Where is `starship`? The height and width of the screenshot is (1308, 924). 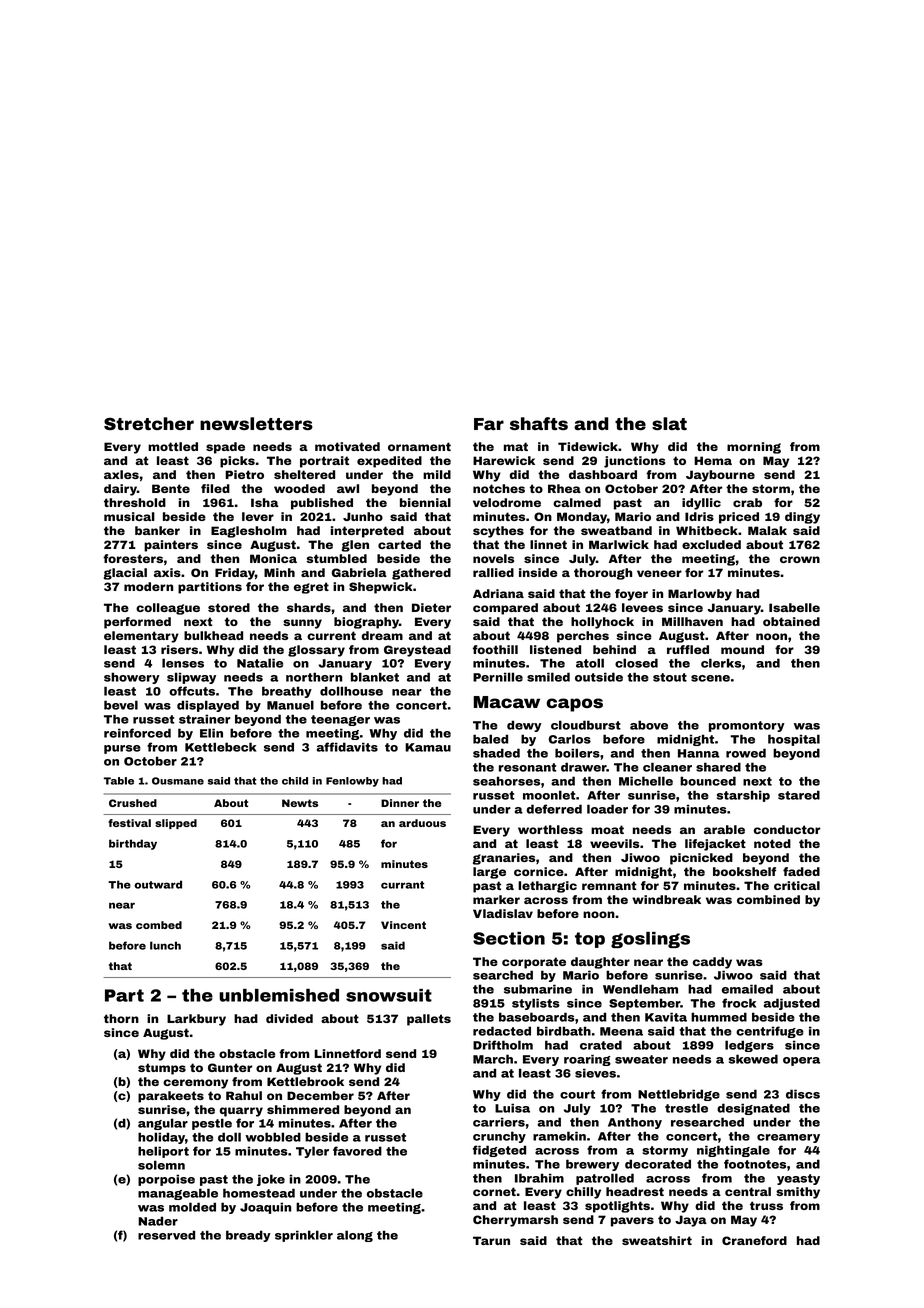 starship is located at coordinates (743, 796).
